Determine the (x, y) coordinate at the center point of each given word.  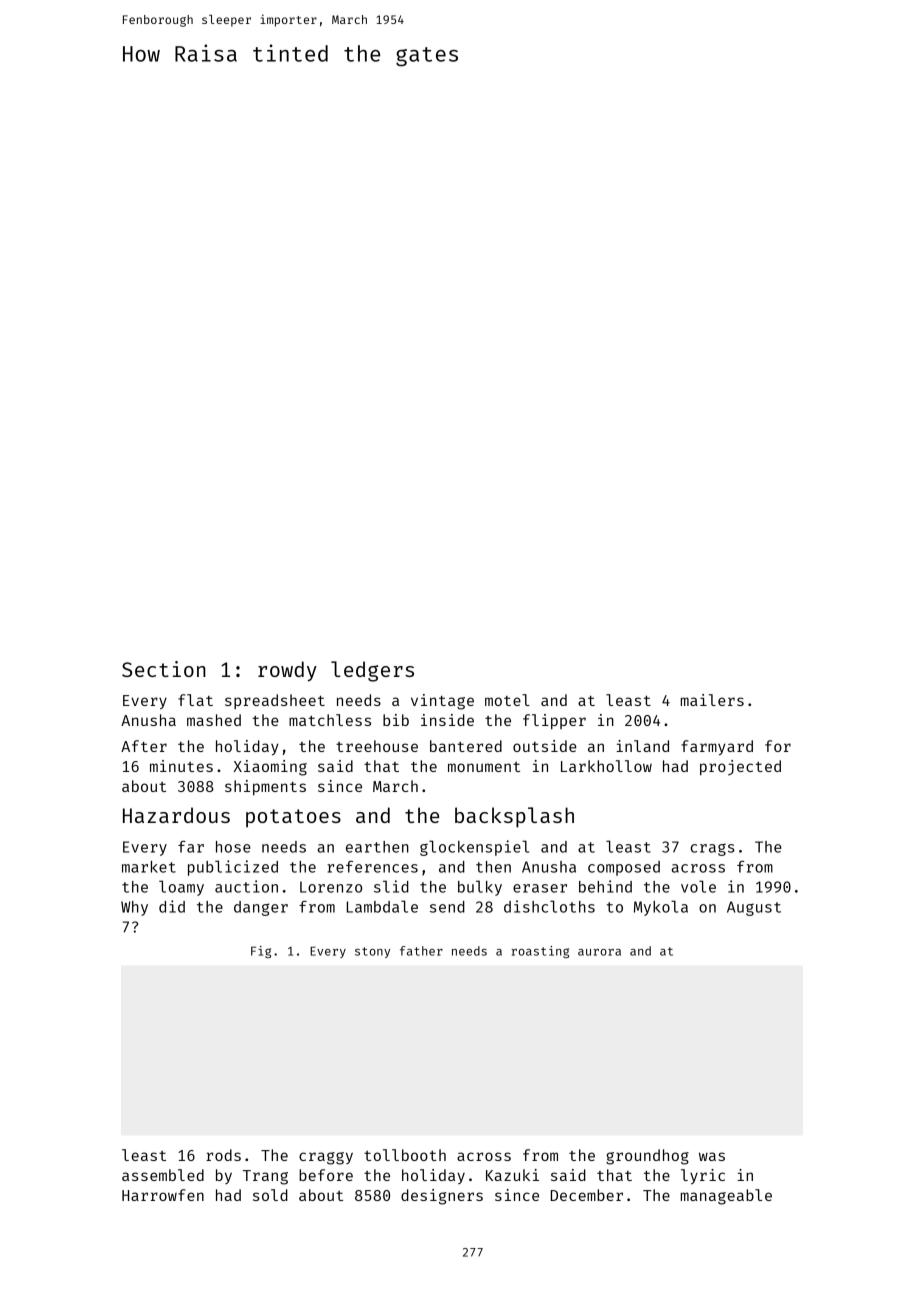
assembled (163, 1175)
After (144, 746)
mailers (712, 700)
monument (484, 767)
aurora (599, 952)
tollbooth (405, 1155)
